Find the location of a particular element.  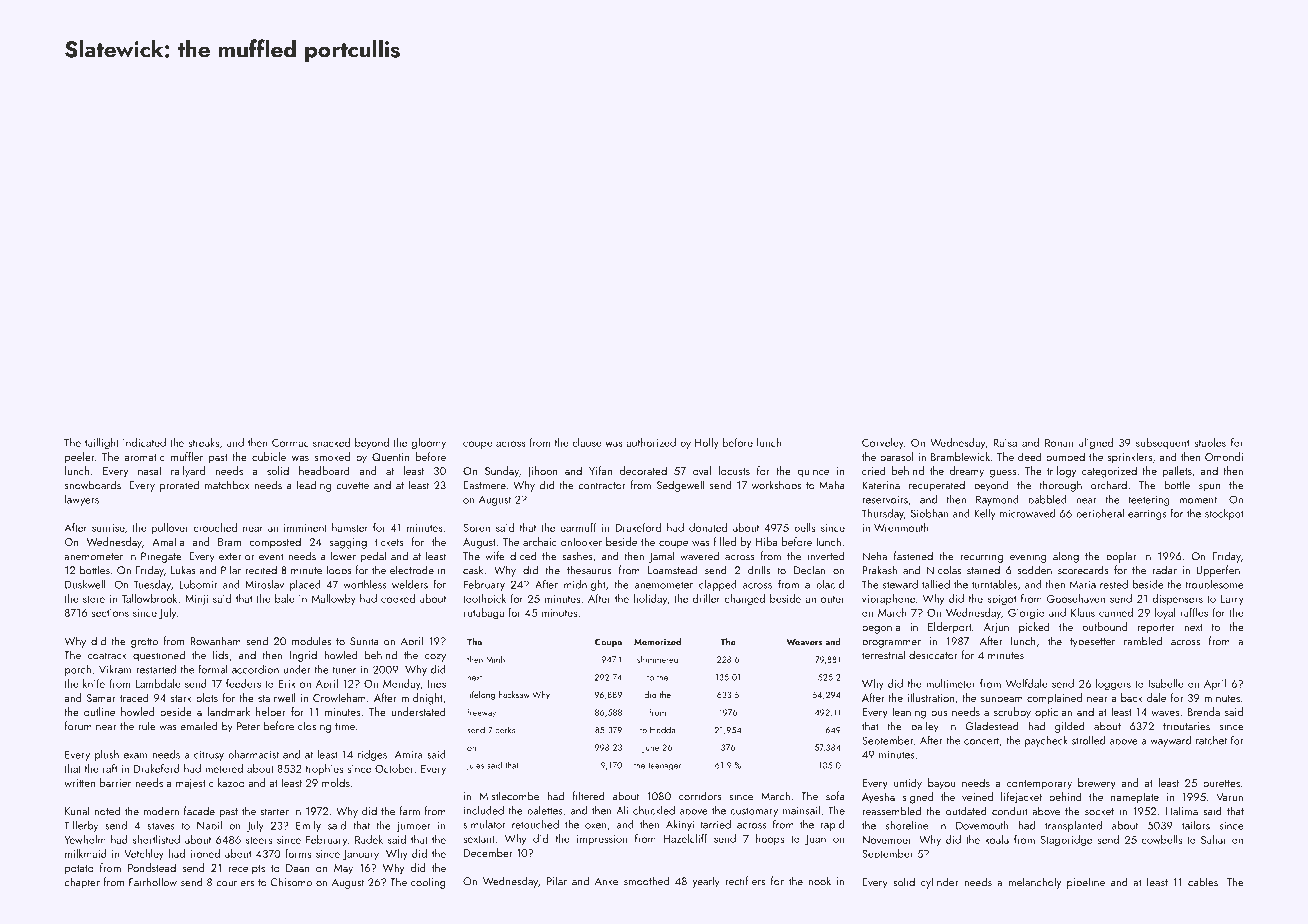

simulator is located at coordinates (484, 824).
